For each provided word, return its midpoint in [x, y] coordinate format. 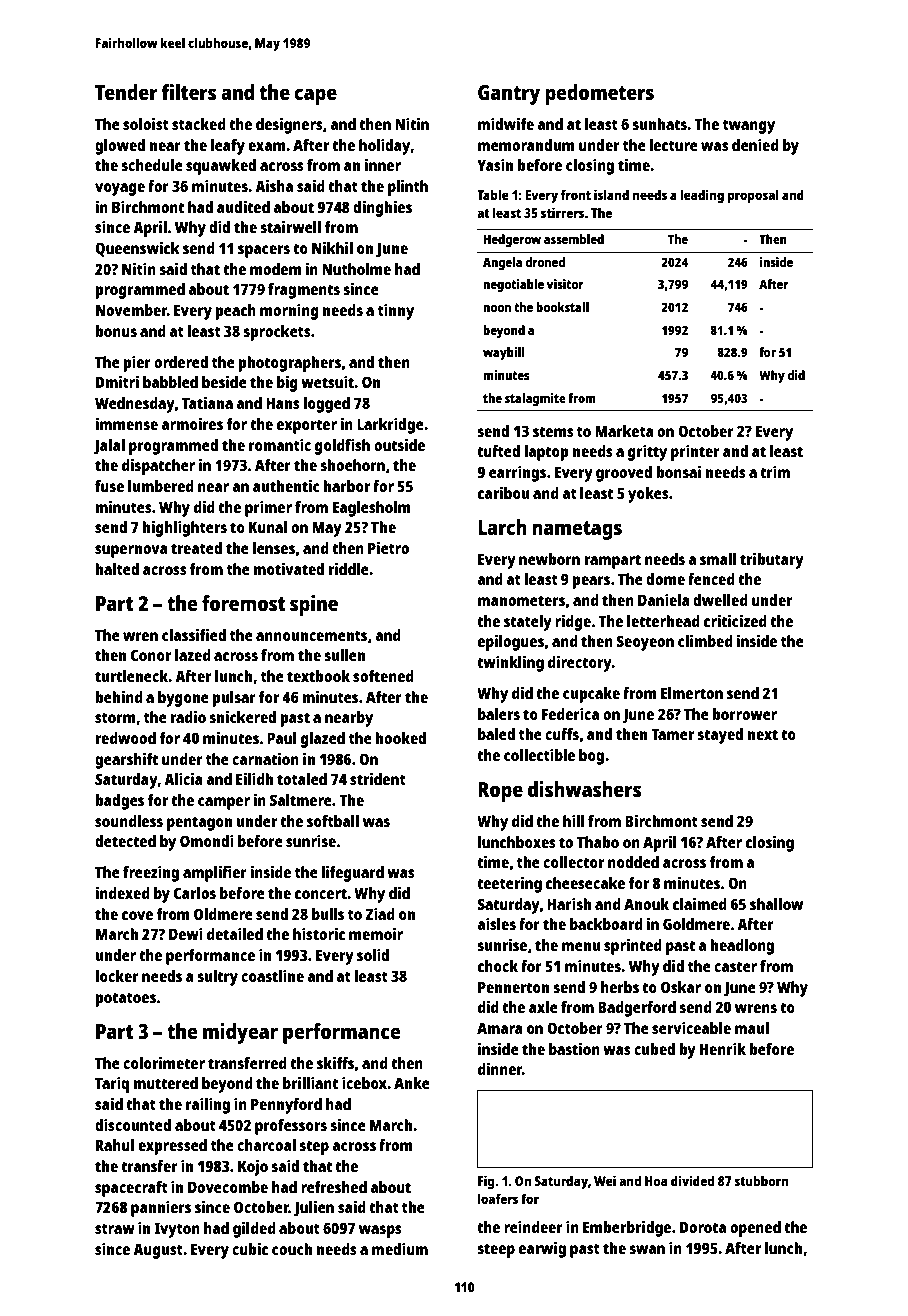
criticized [735, 621]
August [158, 1251]
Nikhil [332, 248]
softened [383, 676]
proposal [753, 196]
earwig [542, 1250]
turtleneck [132, 676]
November [131, 310]
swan [647, 1249]
